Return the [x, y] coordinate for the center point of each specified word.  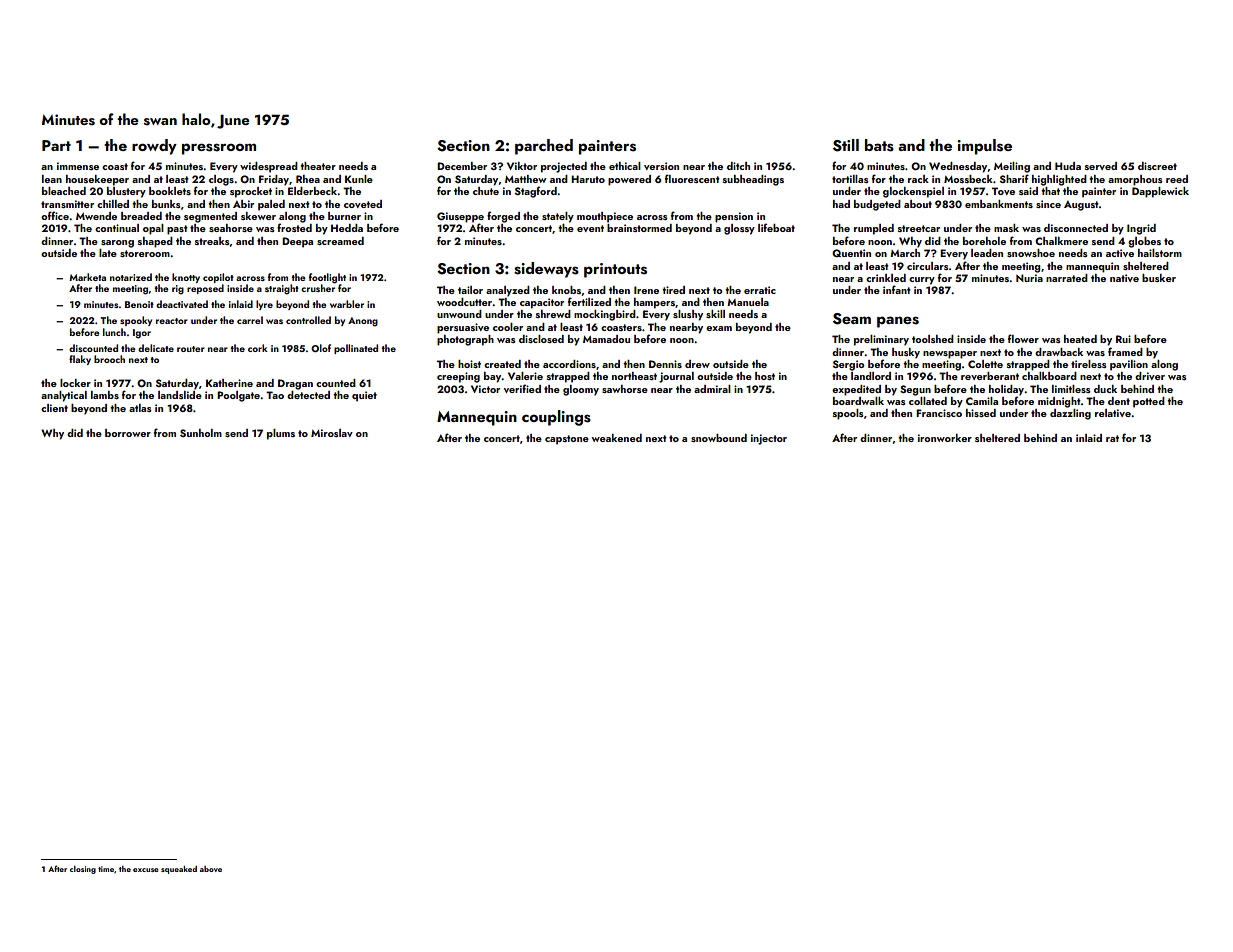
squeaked [179, 870]
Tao [275, 395]
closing [83, 870]
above [211, 869]
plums [281, 434]
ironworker [945, 438]
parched [544, 147]
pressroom [219, 149]
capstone [567, 440]
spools [848, 414]
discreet [1157, 166]
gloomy [581, 390]
